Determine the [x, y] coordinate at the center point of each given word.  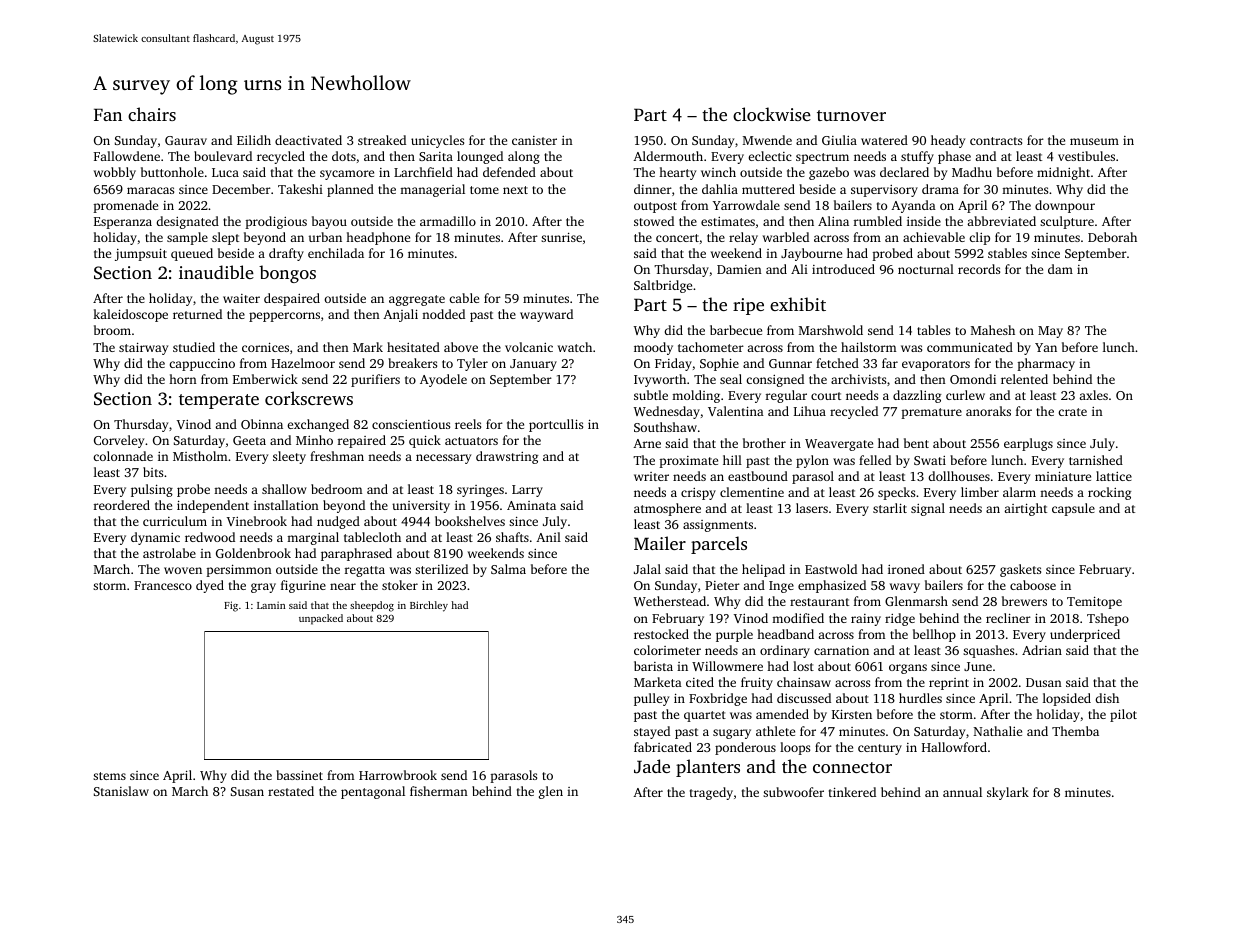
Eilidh [254, 140]
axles [1093, 395]
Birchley [429, 606]
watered [884, 140]
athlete [775, 731]
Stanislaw [121, 791]
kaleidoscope [130, 315]
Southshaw [665, 427]
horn [183, 379]
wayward [546, 315]
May [1050, 332]
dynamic [155, 538]
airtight [1025, 509]
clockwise [772, 114]
